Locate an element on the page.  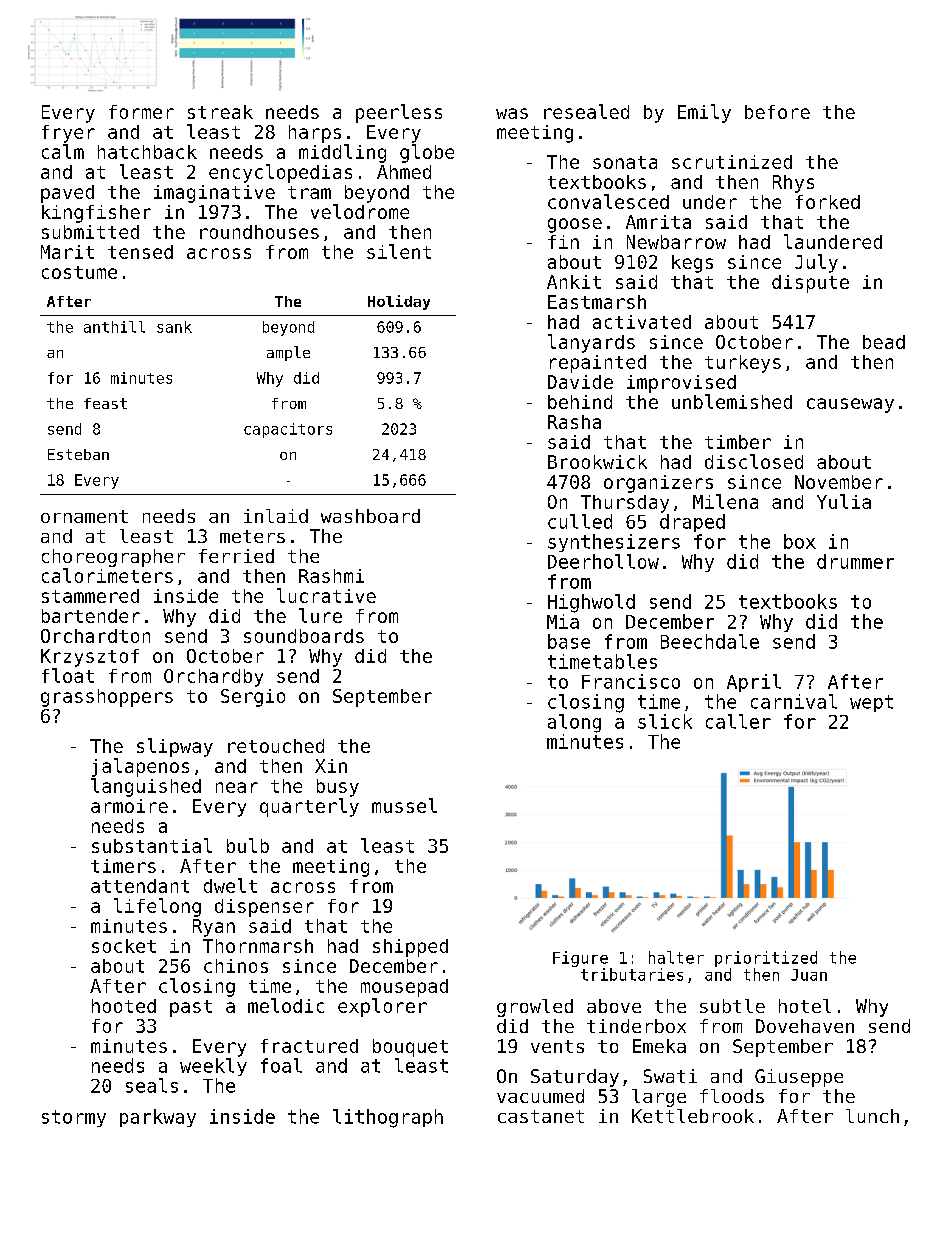
parkway is located at coordinates (158, 1118).
